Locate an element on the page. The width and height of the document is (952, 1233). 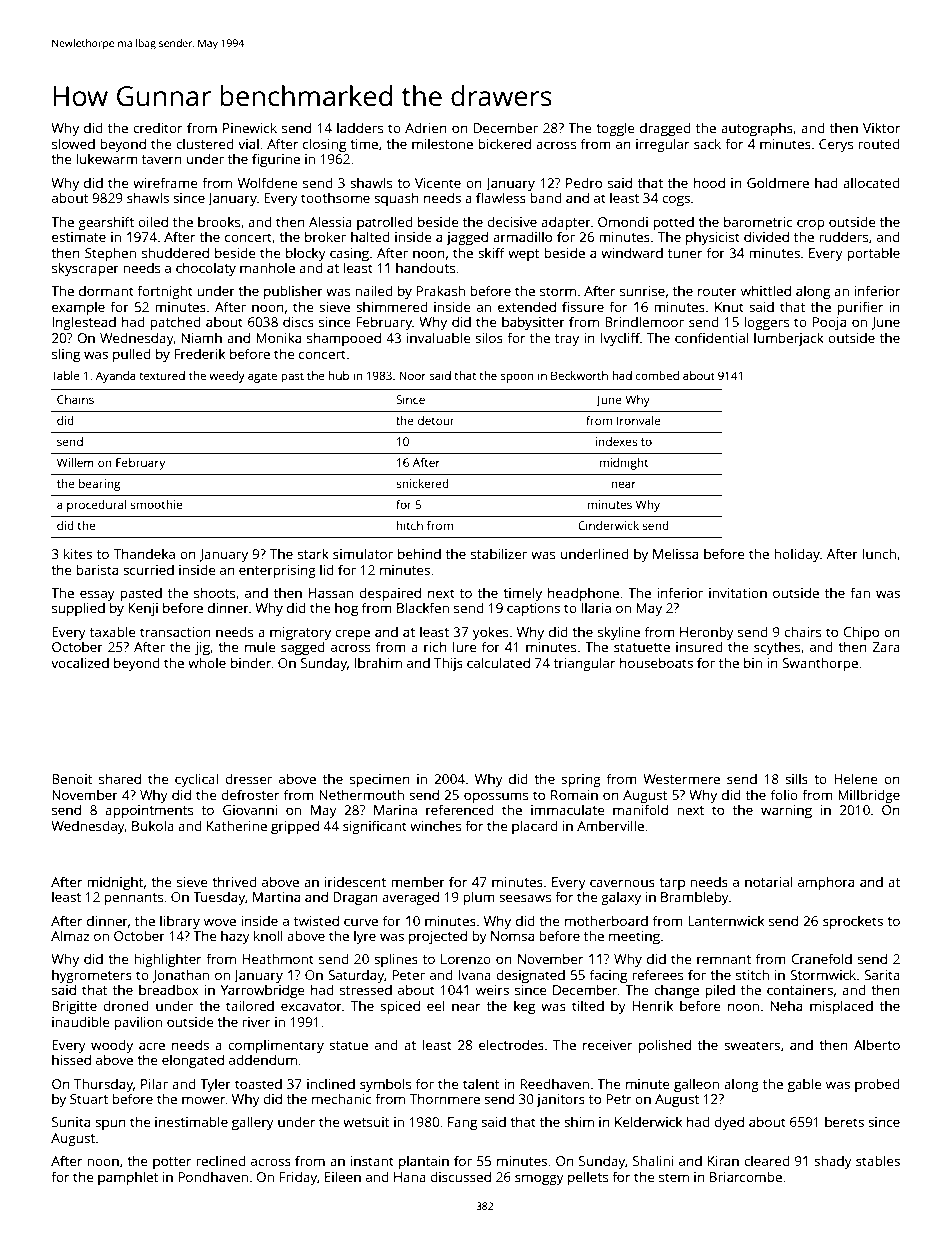
dresser is located at coordinates (248, 778).
